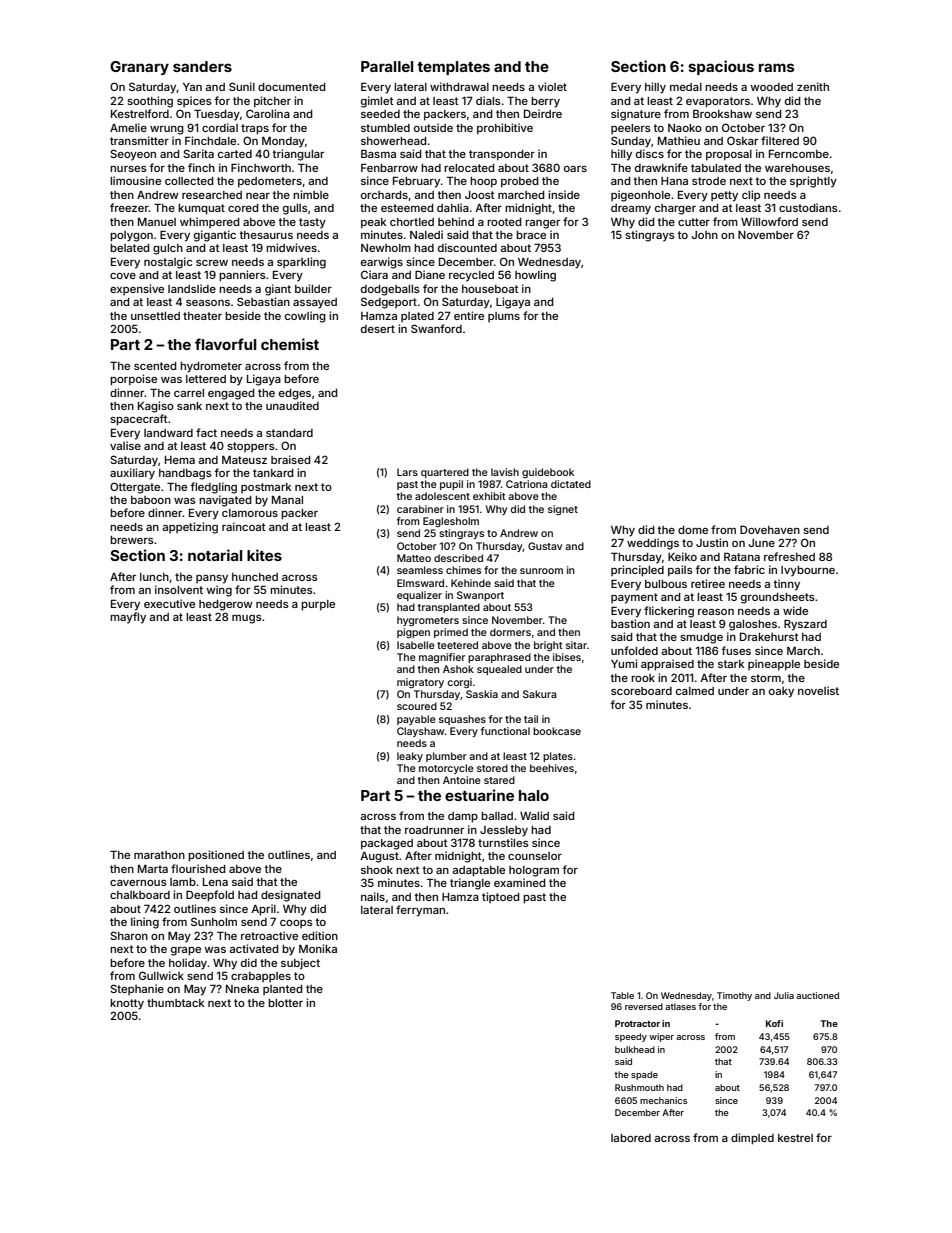 This screenshot has height=1233, width=952. I want to click on Parallel, so click(387, 66).
